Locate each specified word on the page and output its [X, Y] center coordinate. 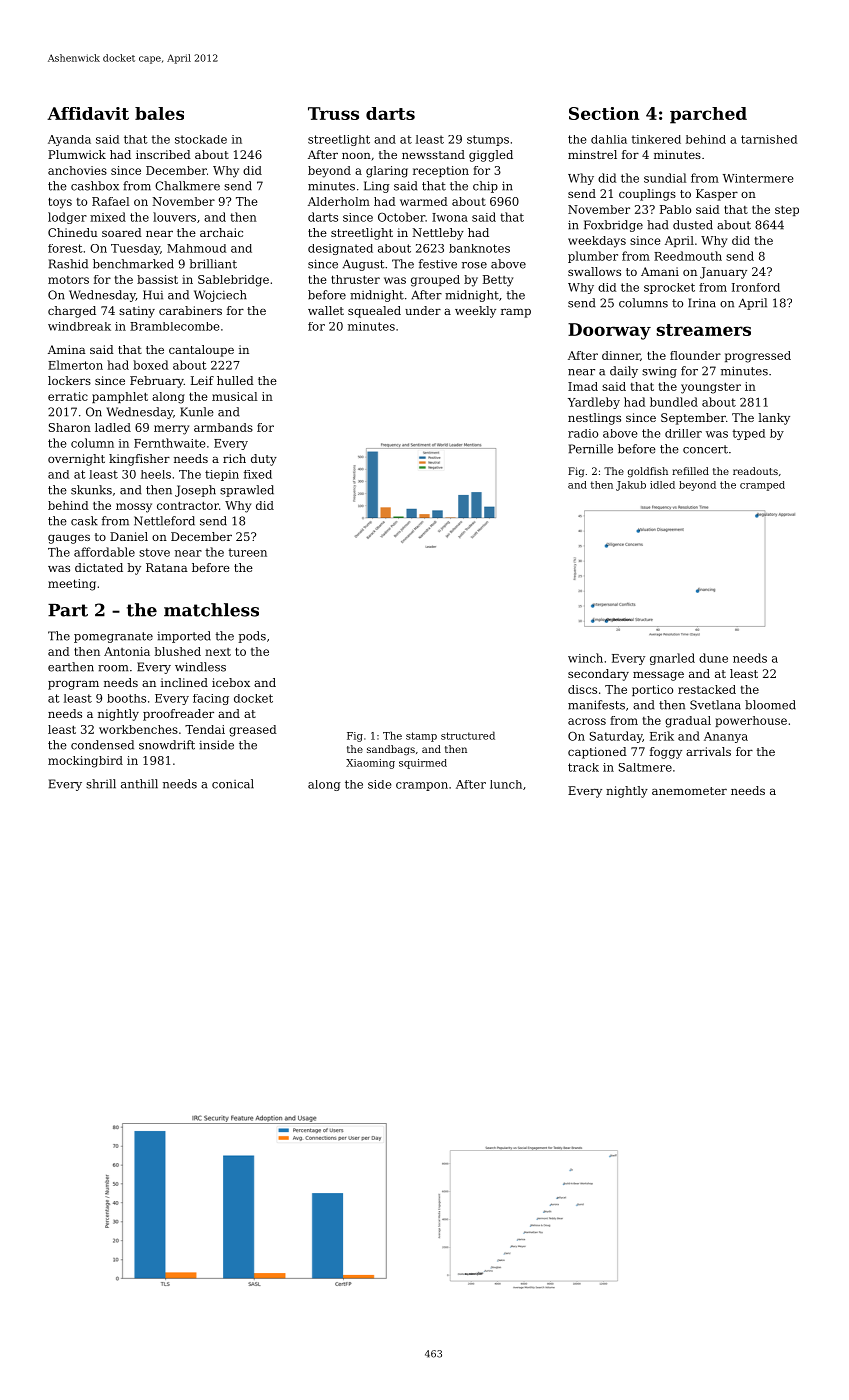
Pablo [675, 209]
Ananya [726, 737]
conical [233, 784]
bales [159, 113]
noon [356, 155]
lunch [506, 784]
